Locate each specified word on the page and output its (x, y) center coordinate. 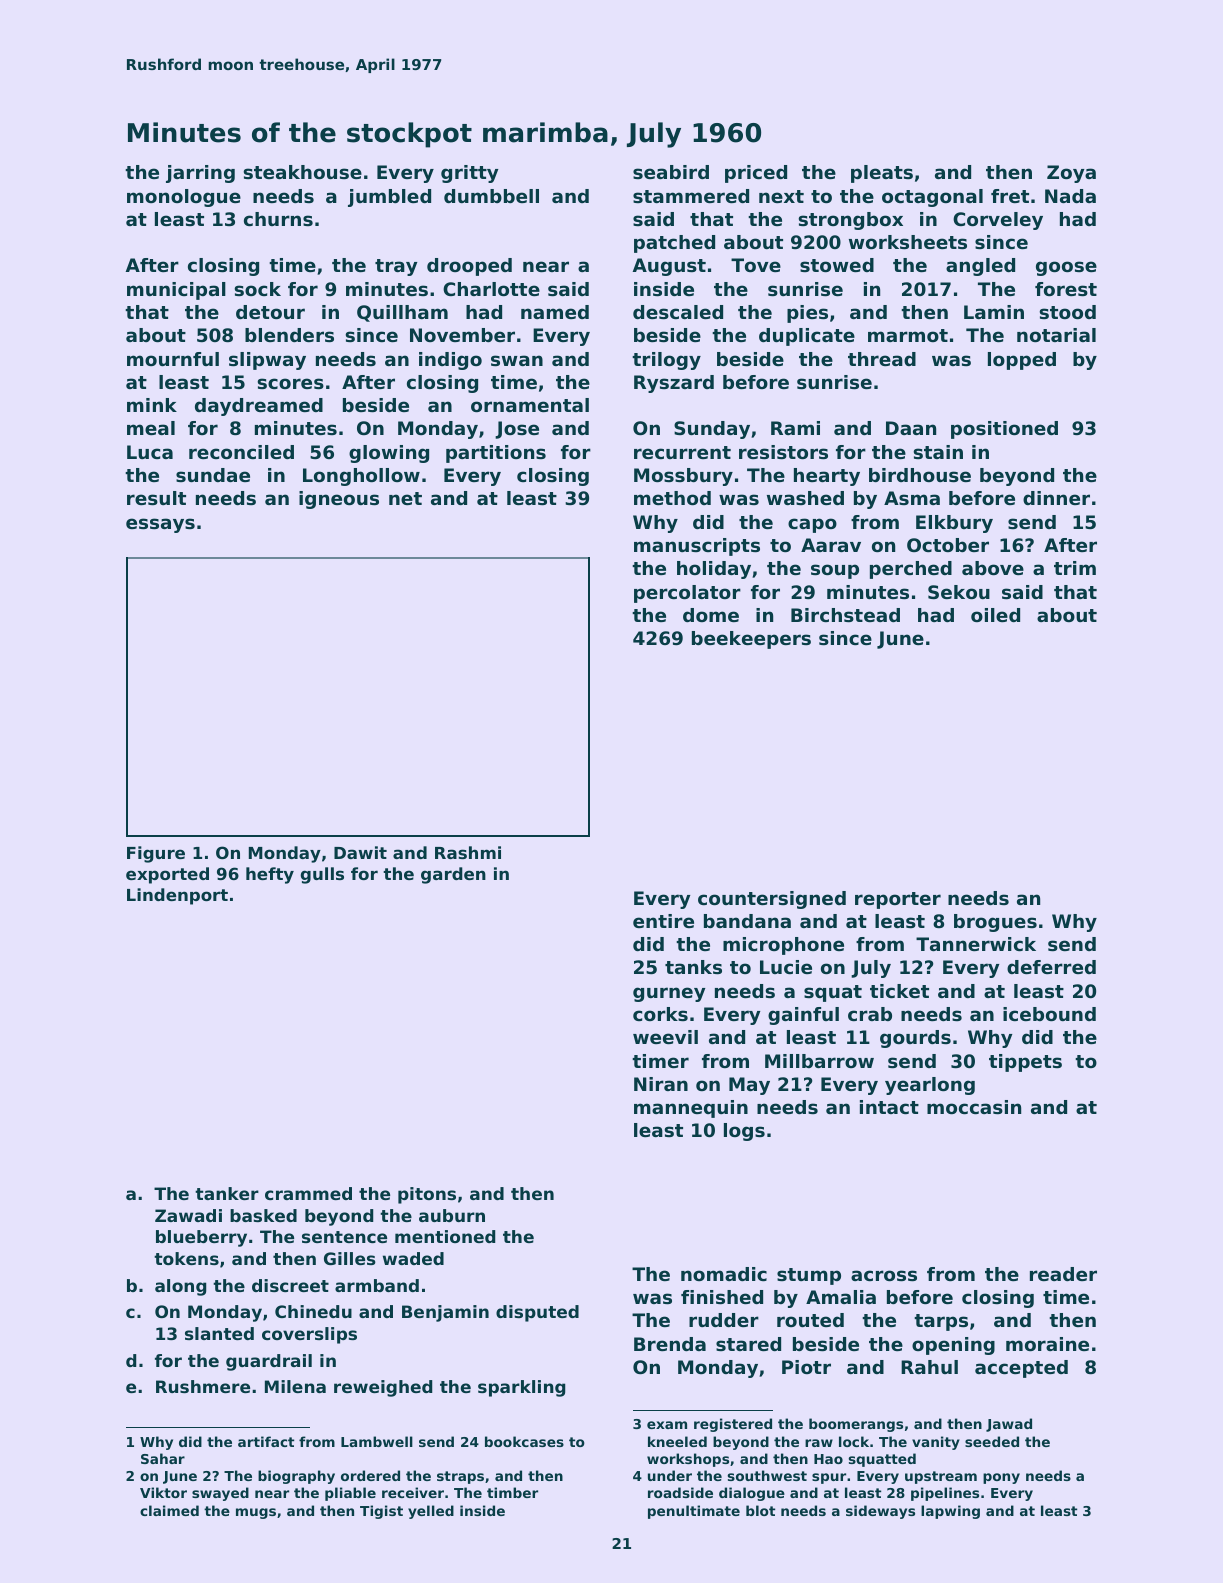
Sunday (712, 430)
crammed (308, 1193)
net (405, 498)
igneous (339, 500)
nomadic (724, 1274)
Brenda (670, 1344)
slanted (219, 1333)
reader (1063, 1274)
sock (257, 289)
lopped (1022, 361)
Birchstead (845, 615)
